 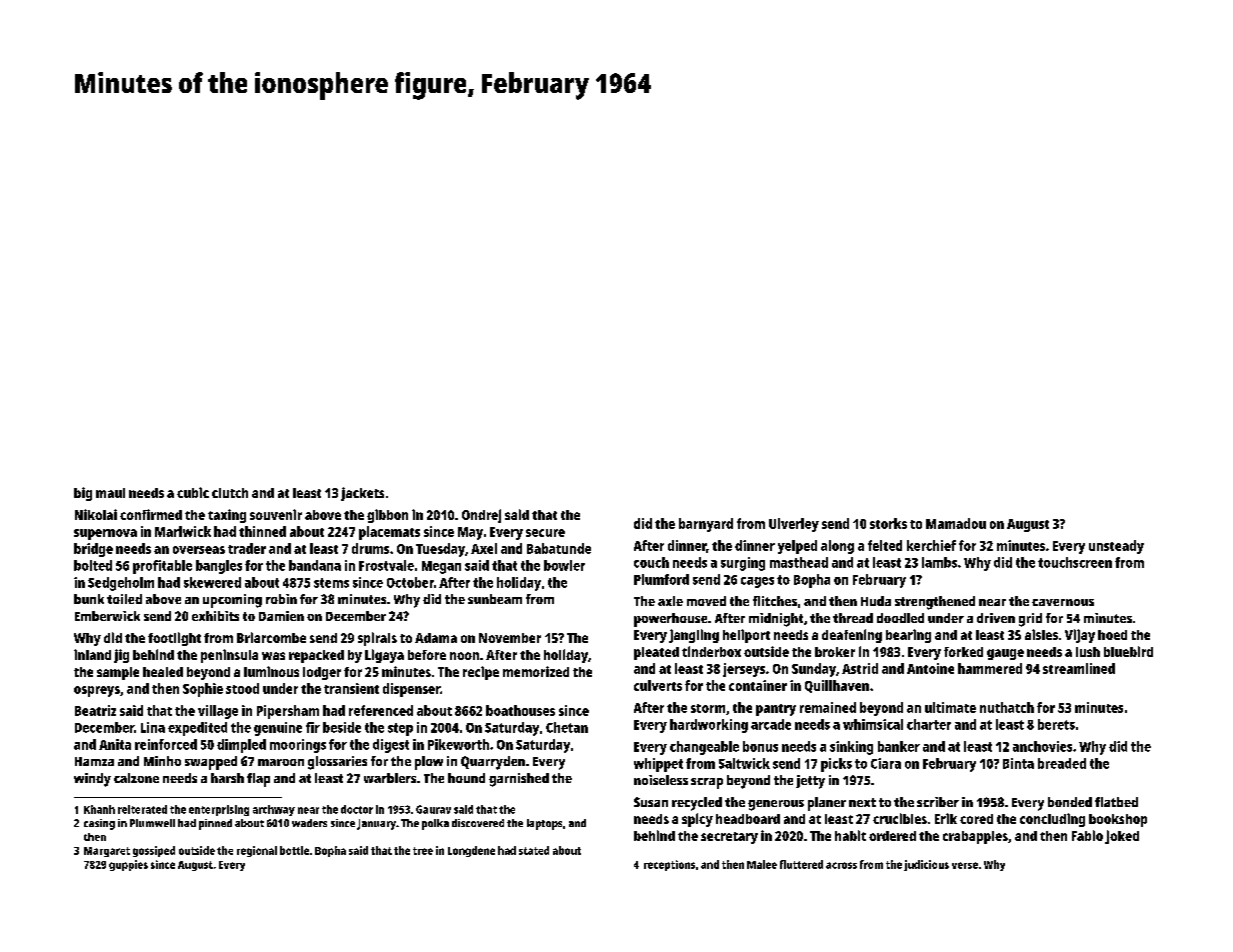 What do you see at coordinates (706, 525) in the image?
I see `barnyard` at bounding box center [706, 525].
